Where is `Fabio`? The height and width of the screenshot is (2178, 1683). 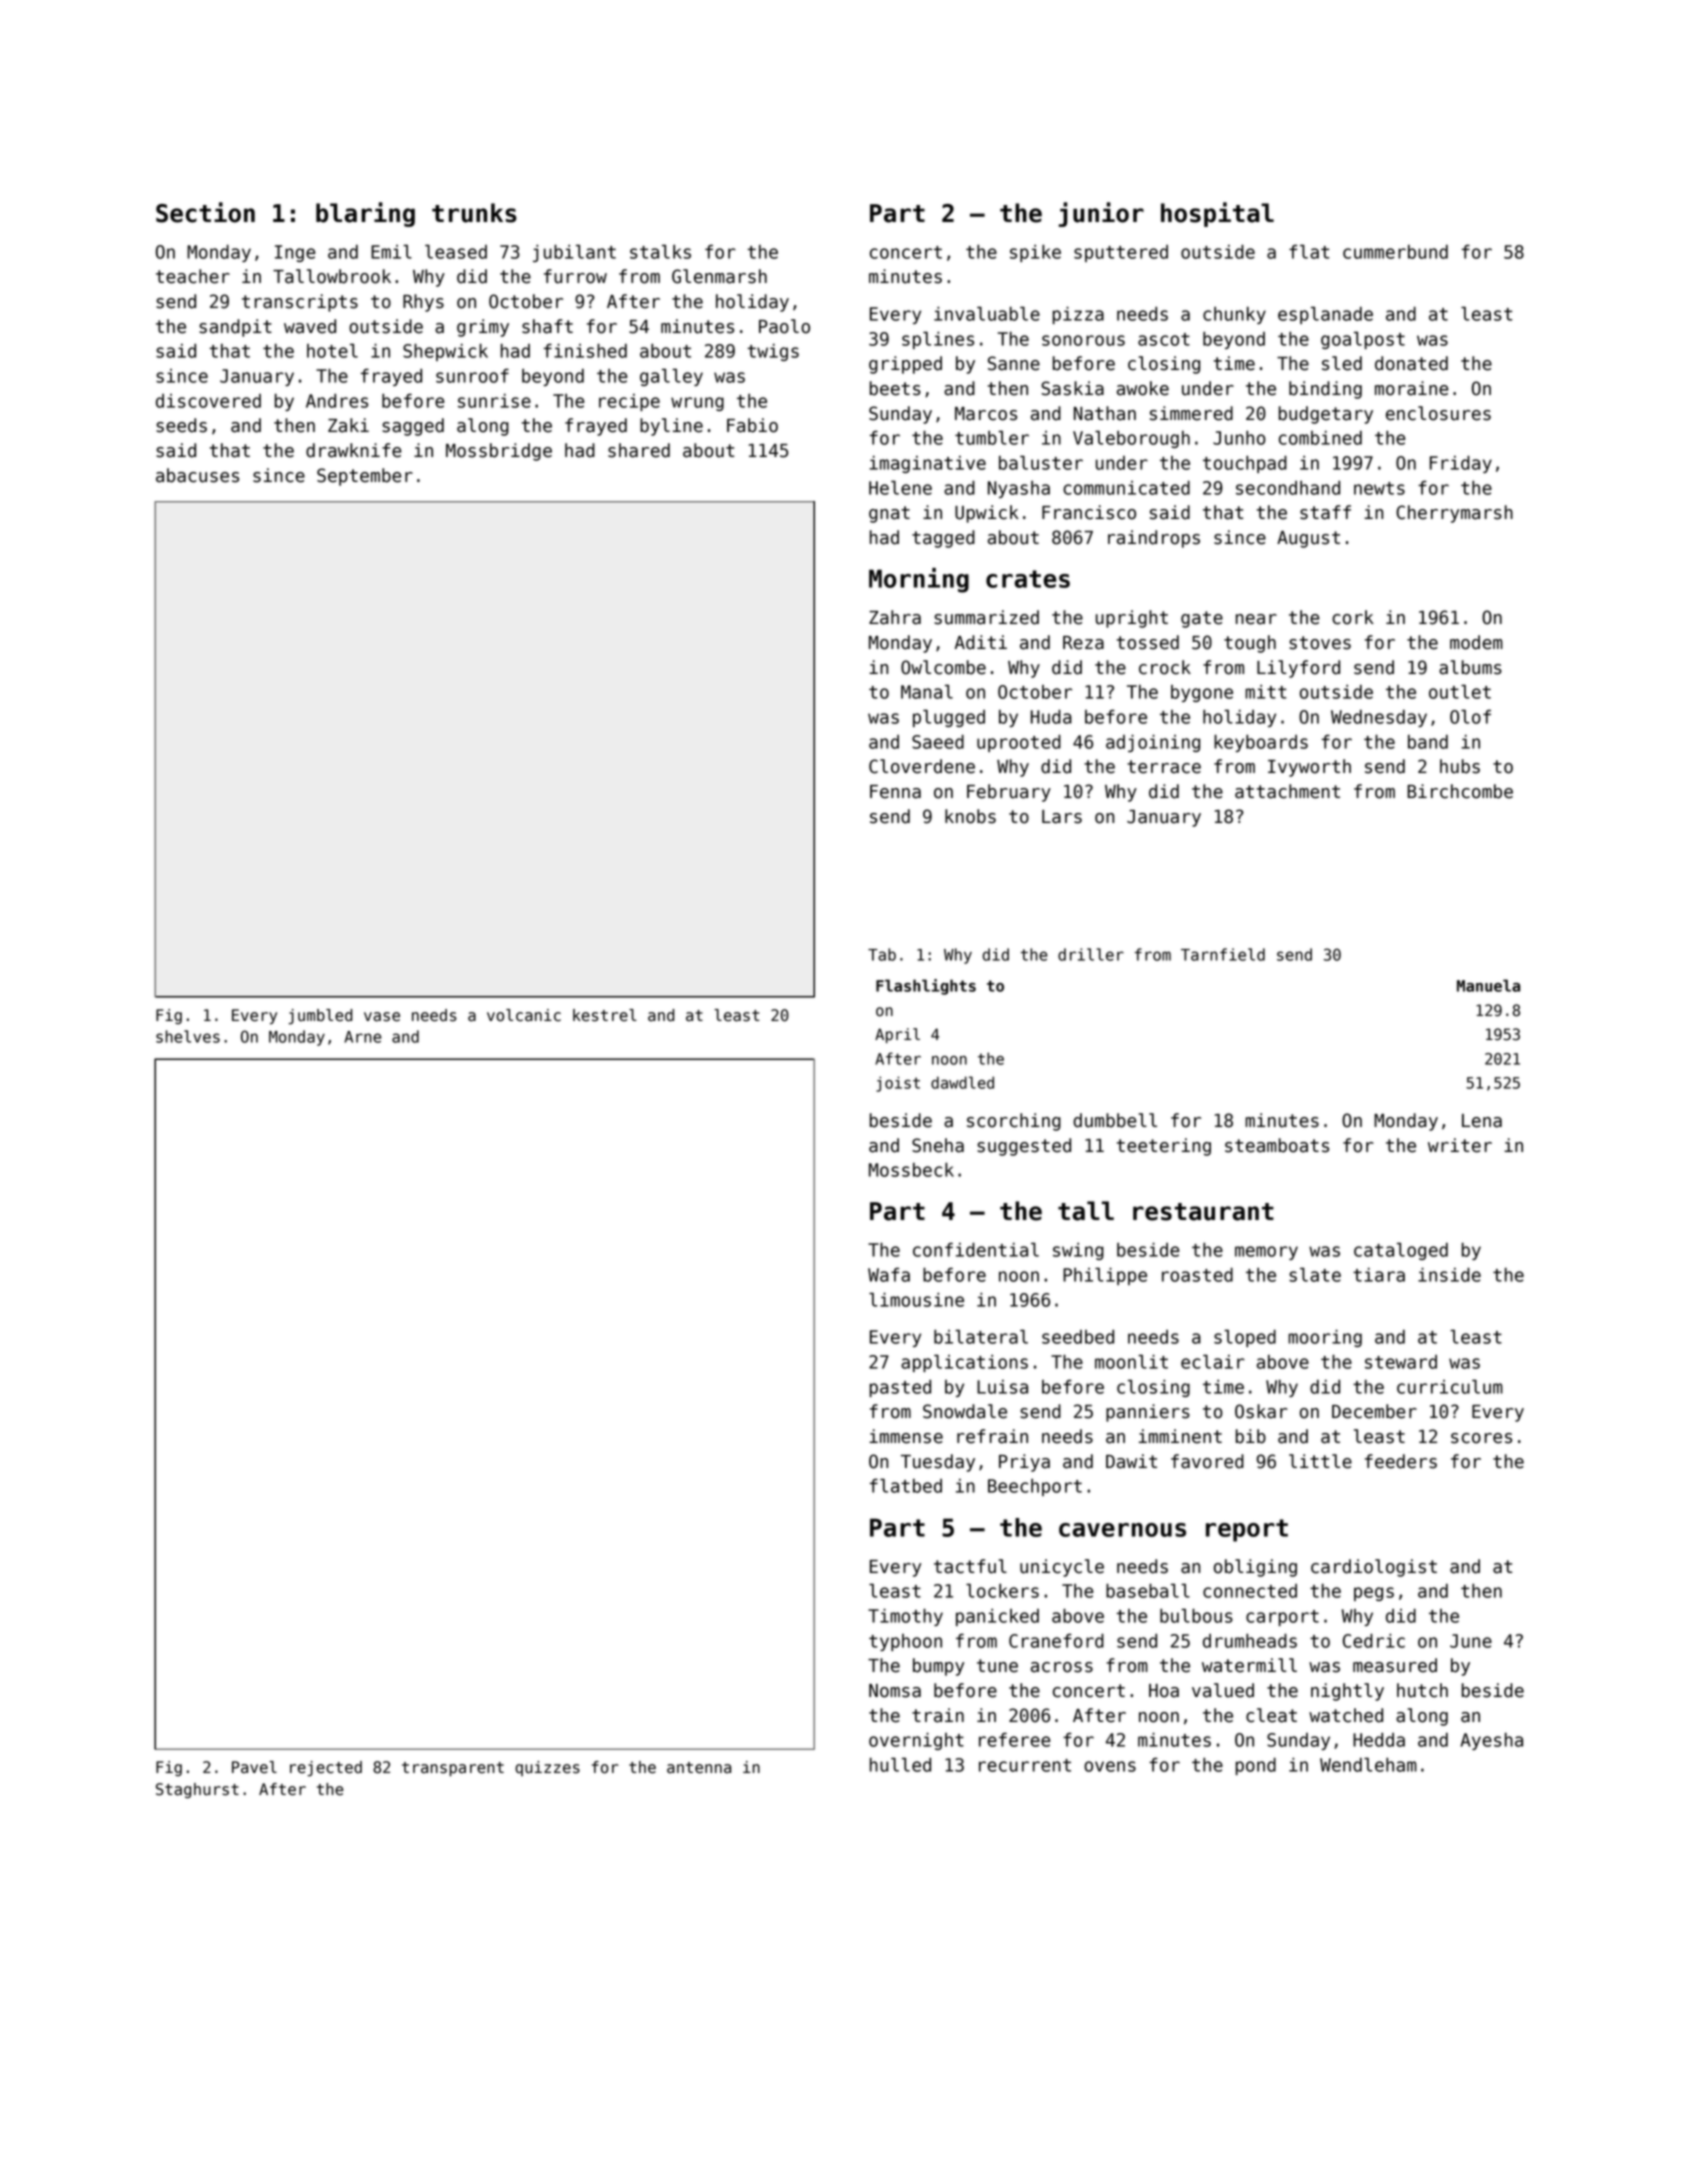 Fabio is located at coordinates (752, 425).
